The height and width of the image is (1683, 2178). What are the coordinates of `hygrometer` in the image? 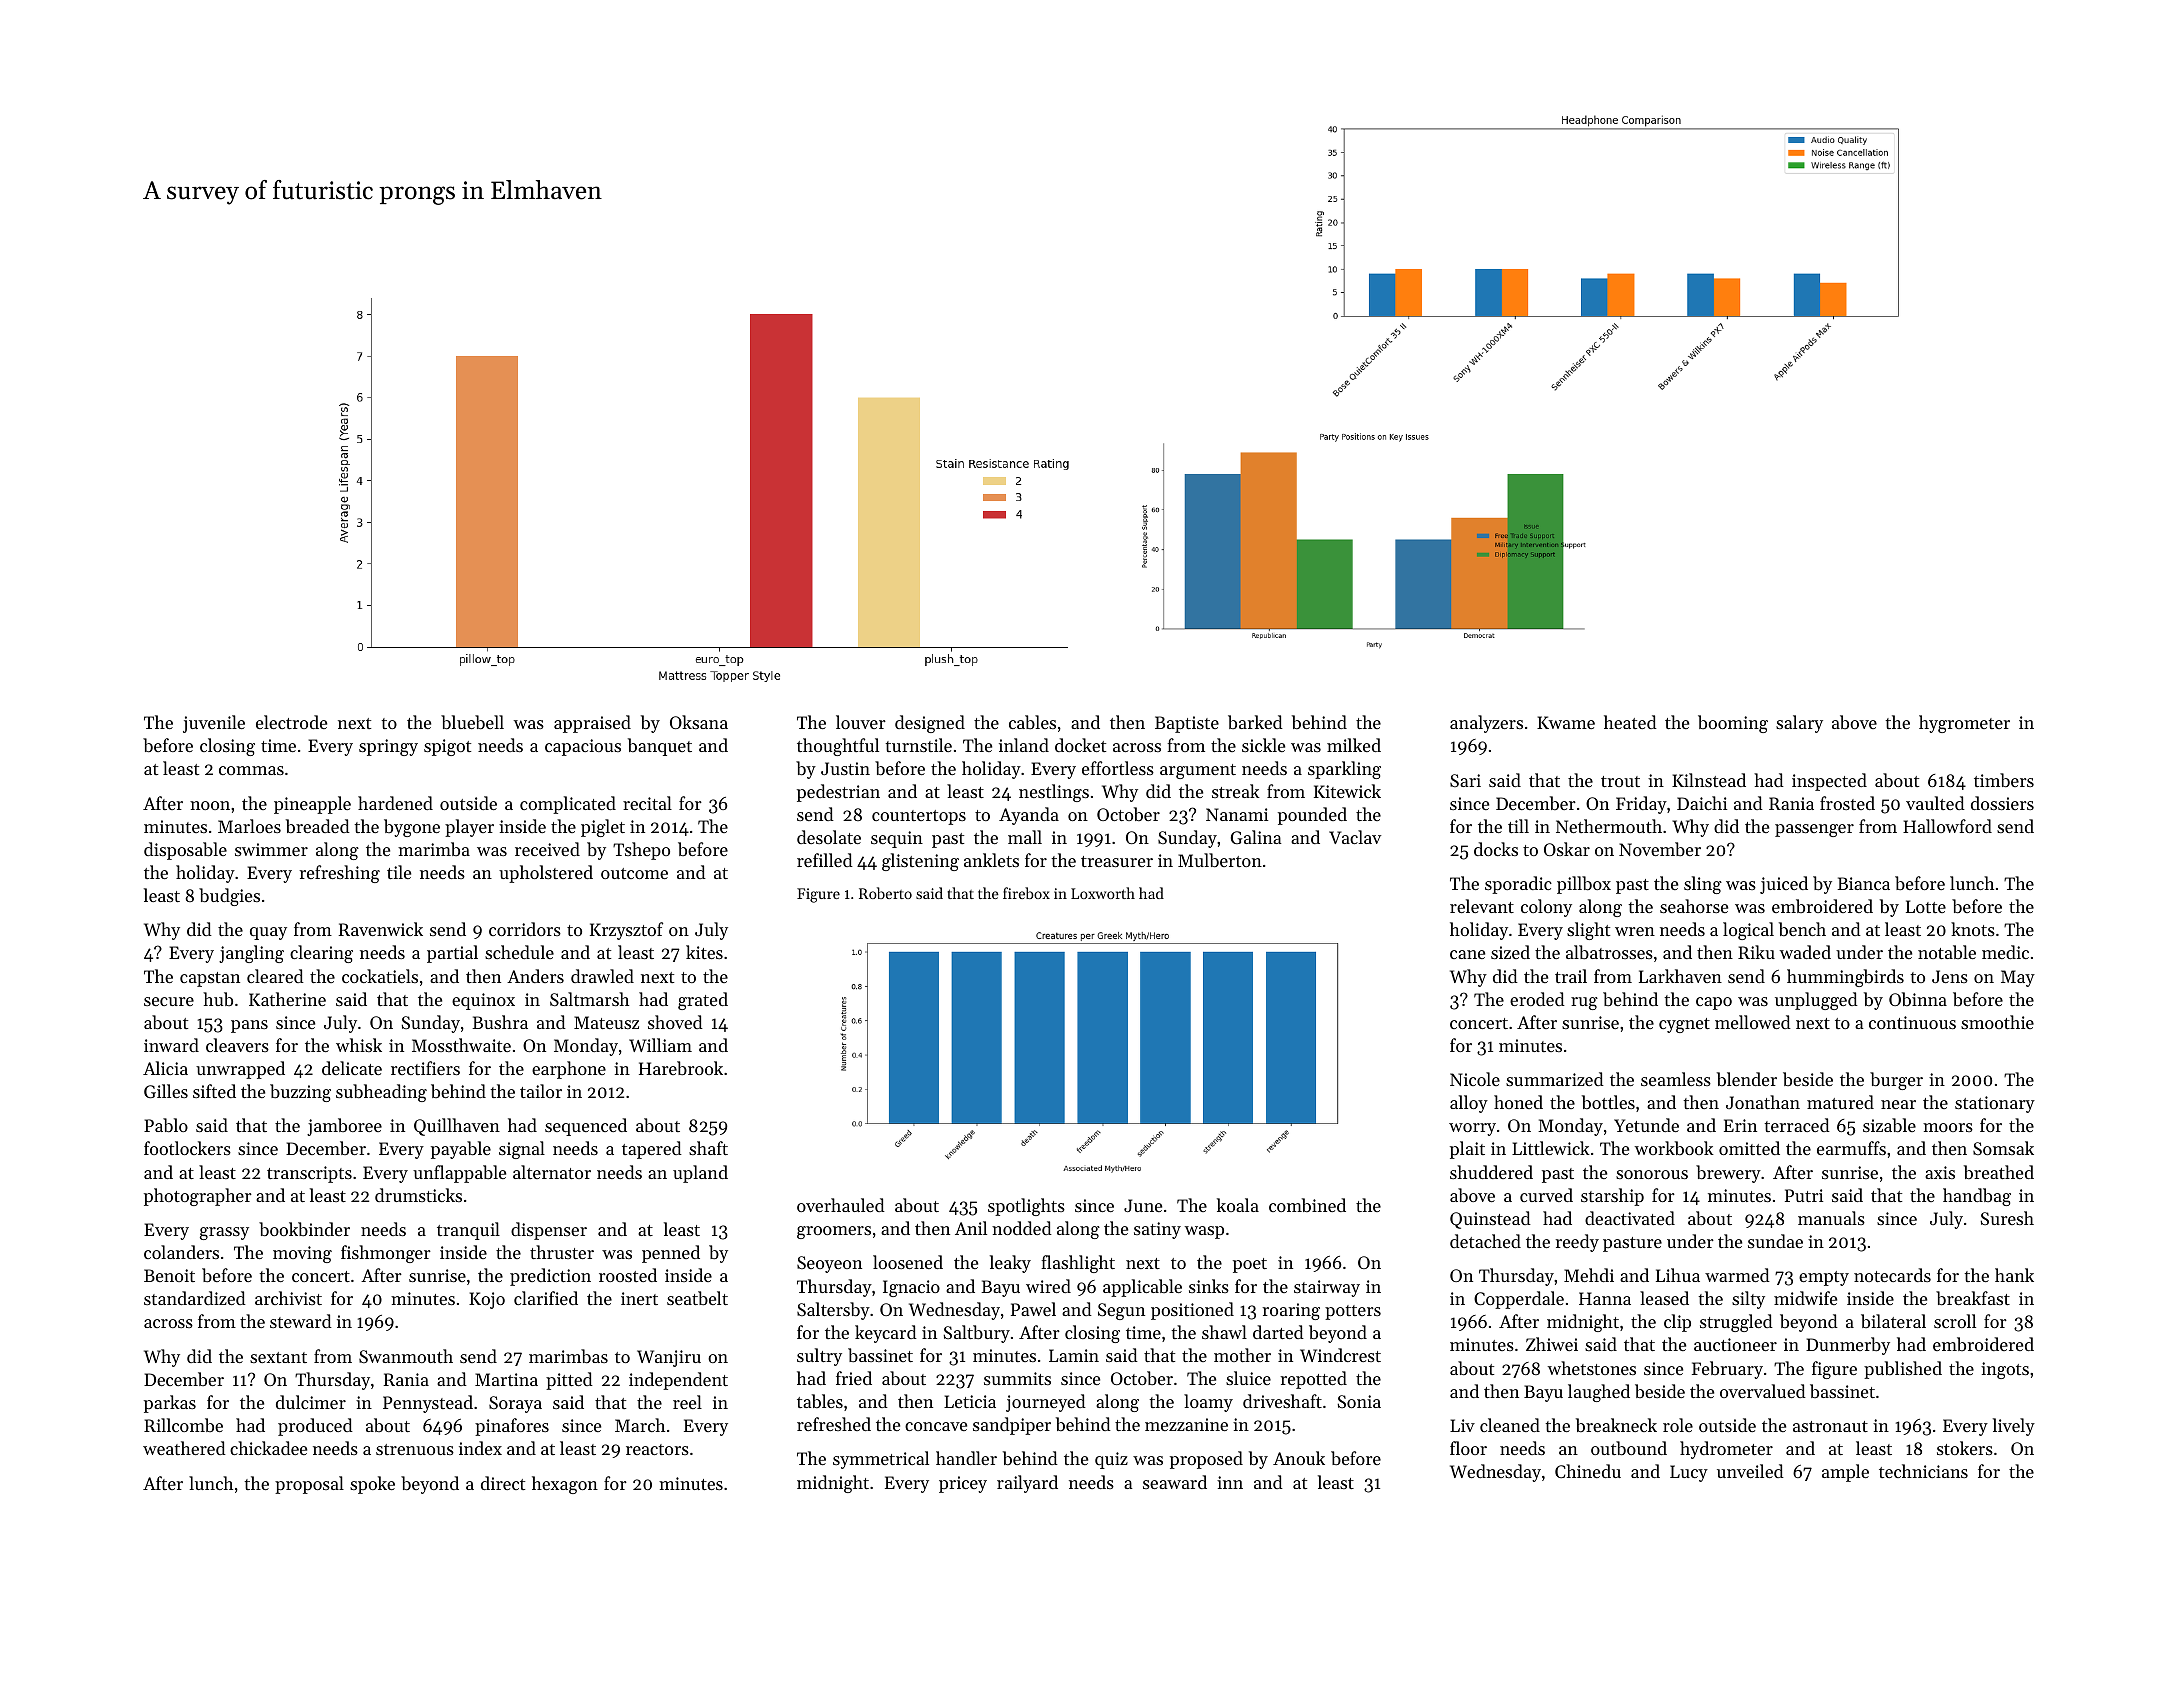 It's located at (1964, 724).
